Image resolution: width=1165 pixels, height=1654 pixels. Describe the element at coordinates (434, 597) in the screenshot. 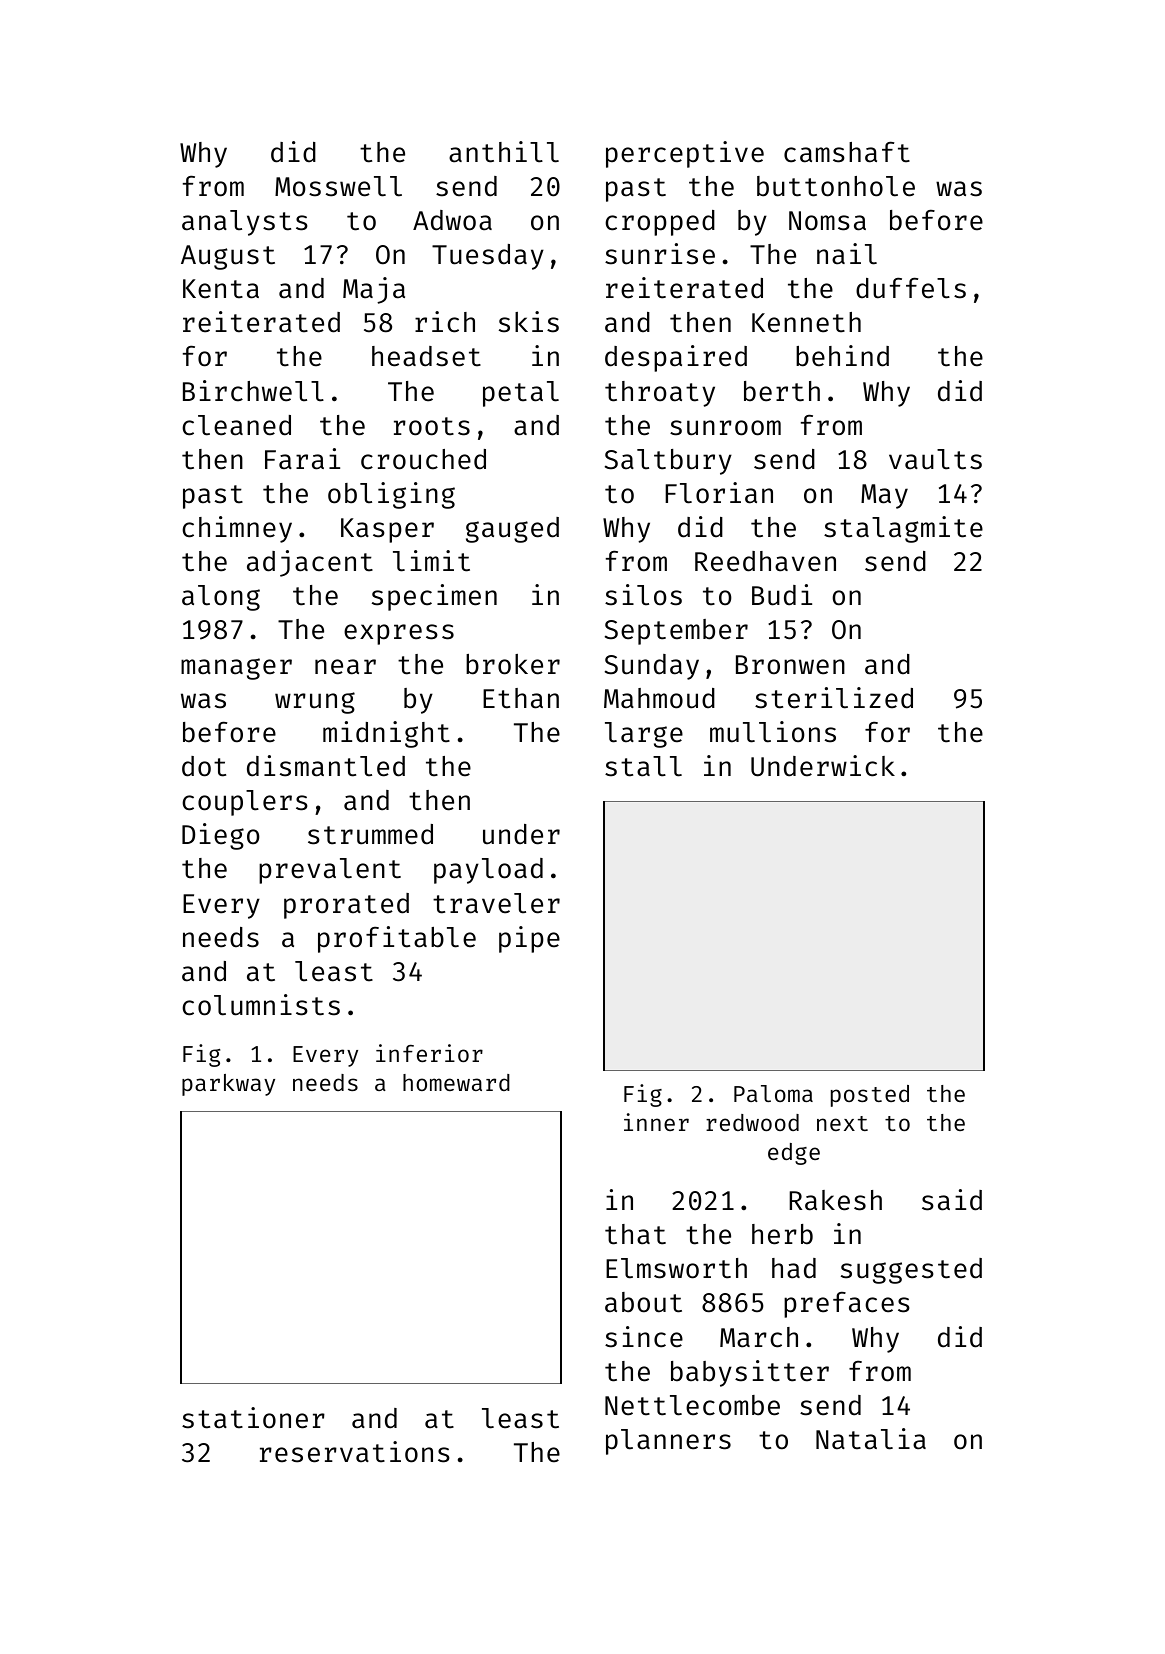

I see `specimen` at that location.
